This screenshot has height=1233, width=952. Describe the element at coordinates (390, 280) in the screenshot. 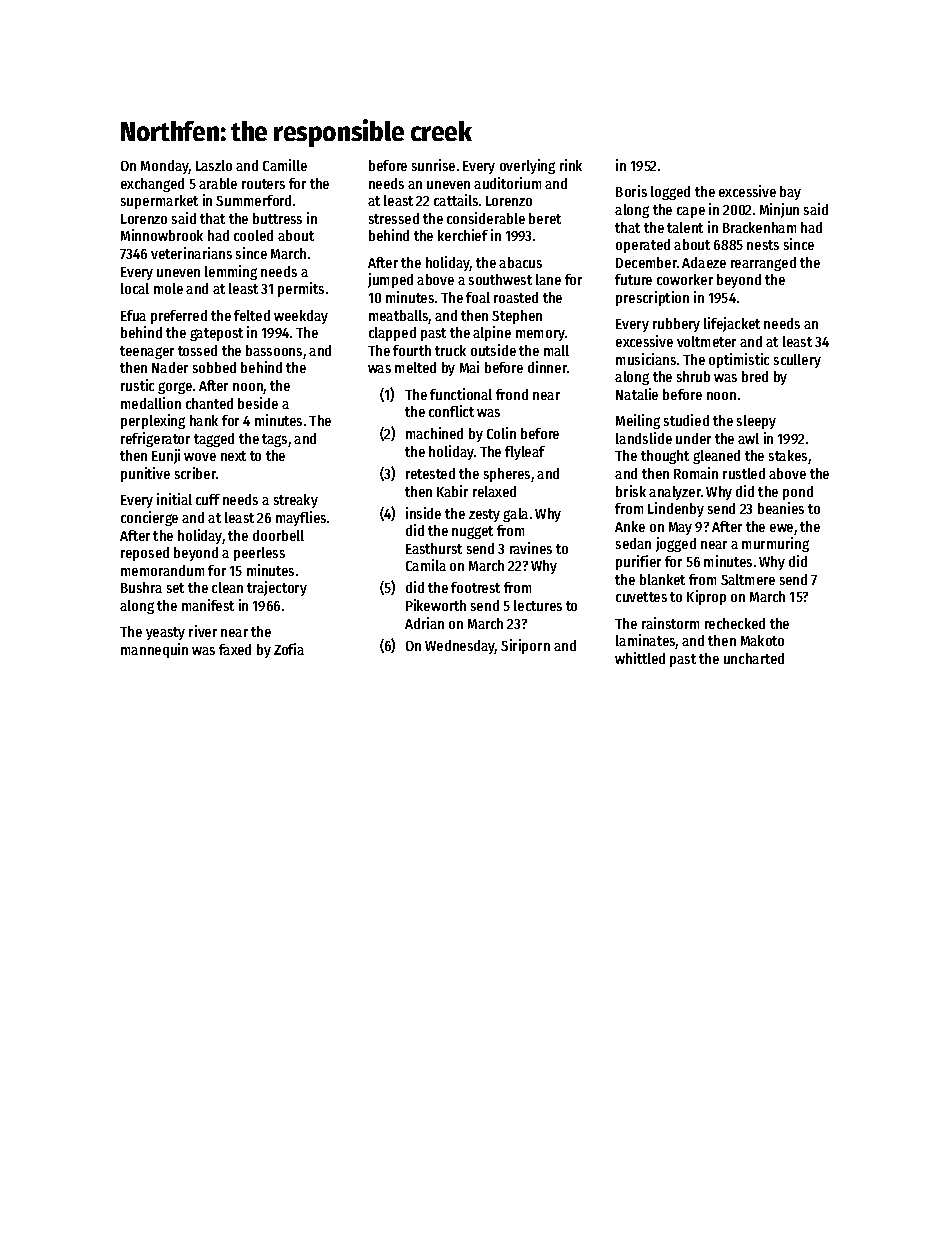

I see `jumped` at that location.
